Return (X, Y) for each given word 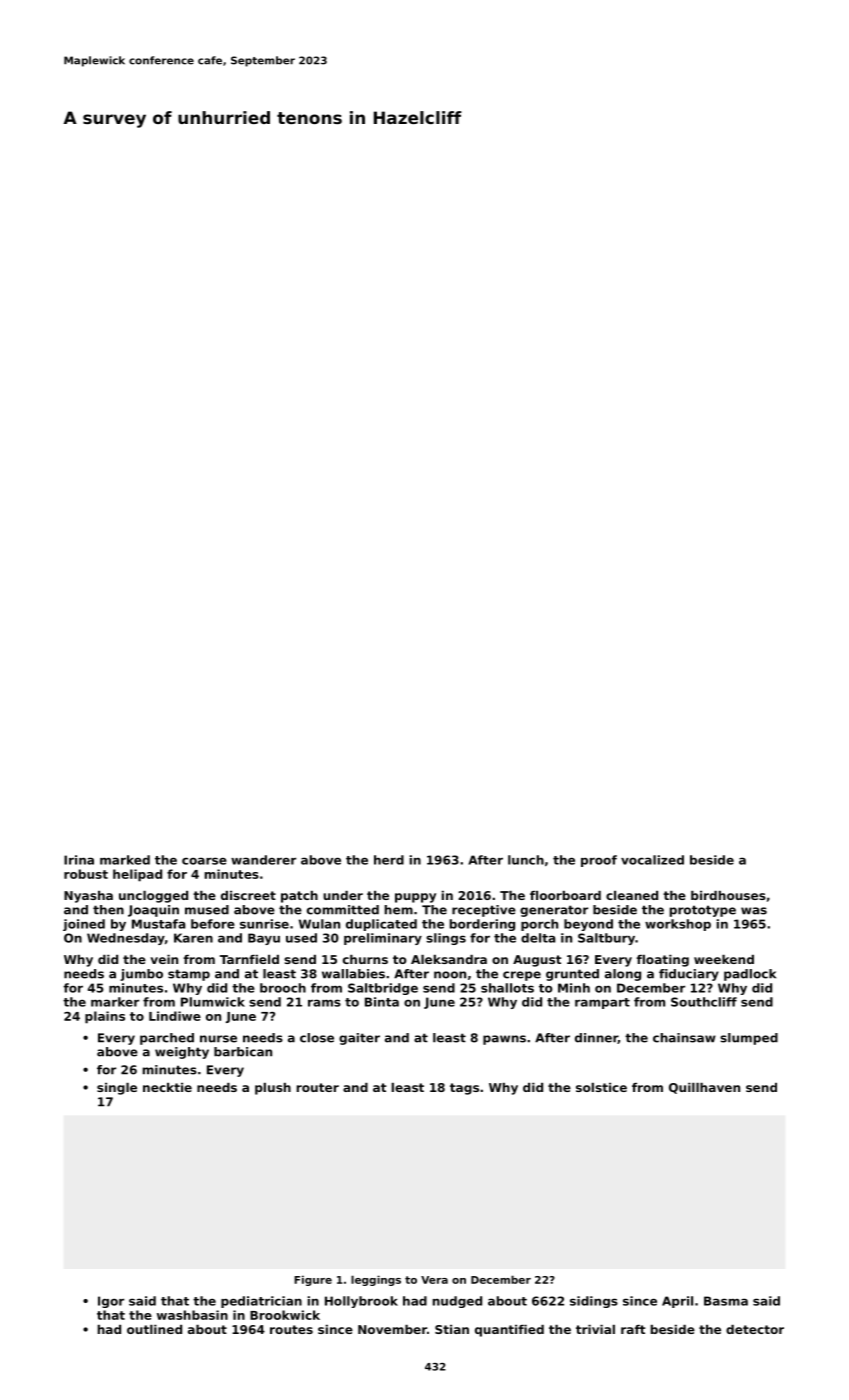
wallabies (353, 974)
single (117, 1089)
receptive (484, 911)
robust (86, 874)
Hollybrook (361, 1302)
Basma (726, 1301)
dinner (596, 1038)
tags (464, 1089)
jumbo (141, 975)
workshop (678, 925)
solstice (601, 1087)
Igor (111, 1302)
